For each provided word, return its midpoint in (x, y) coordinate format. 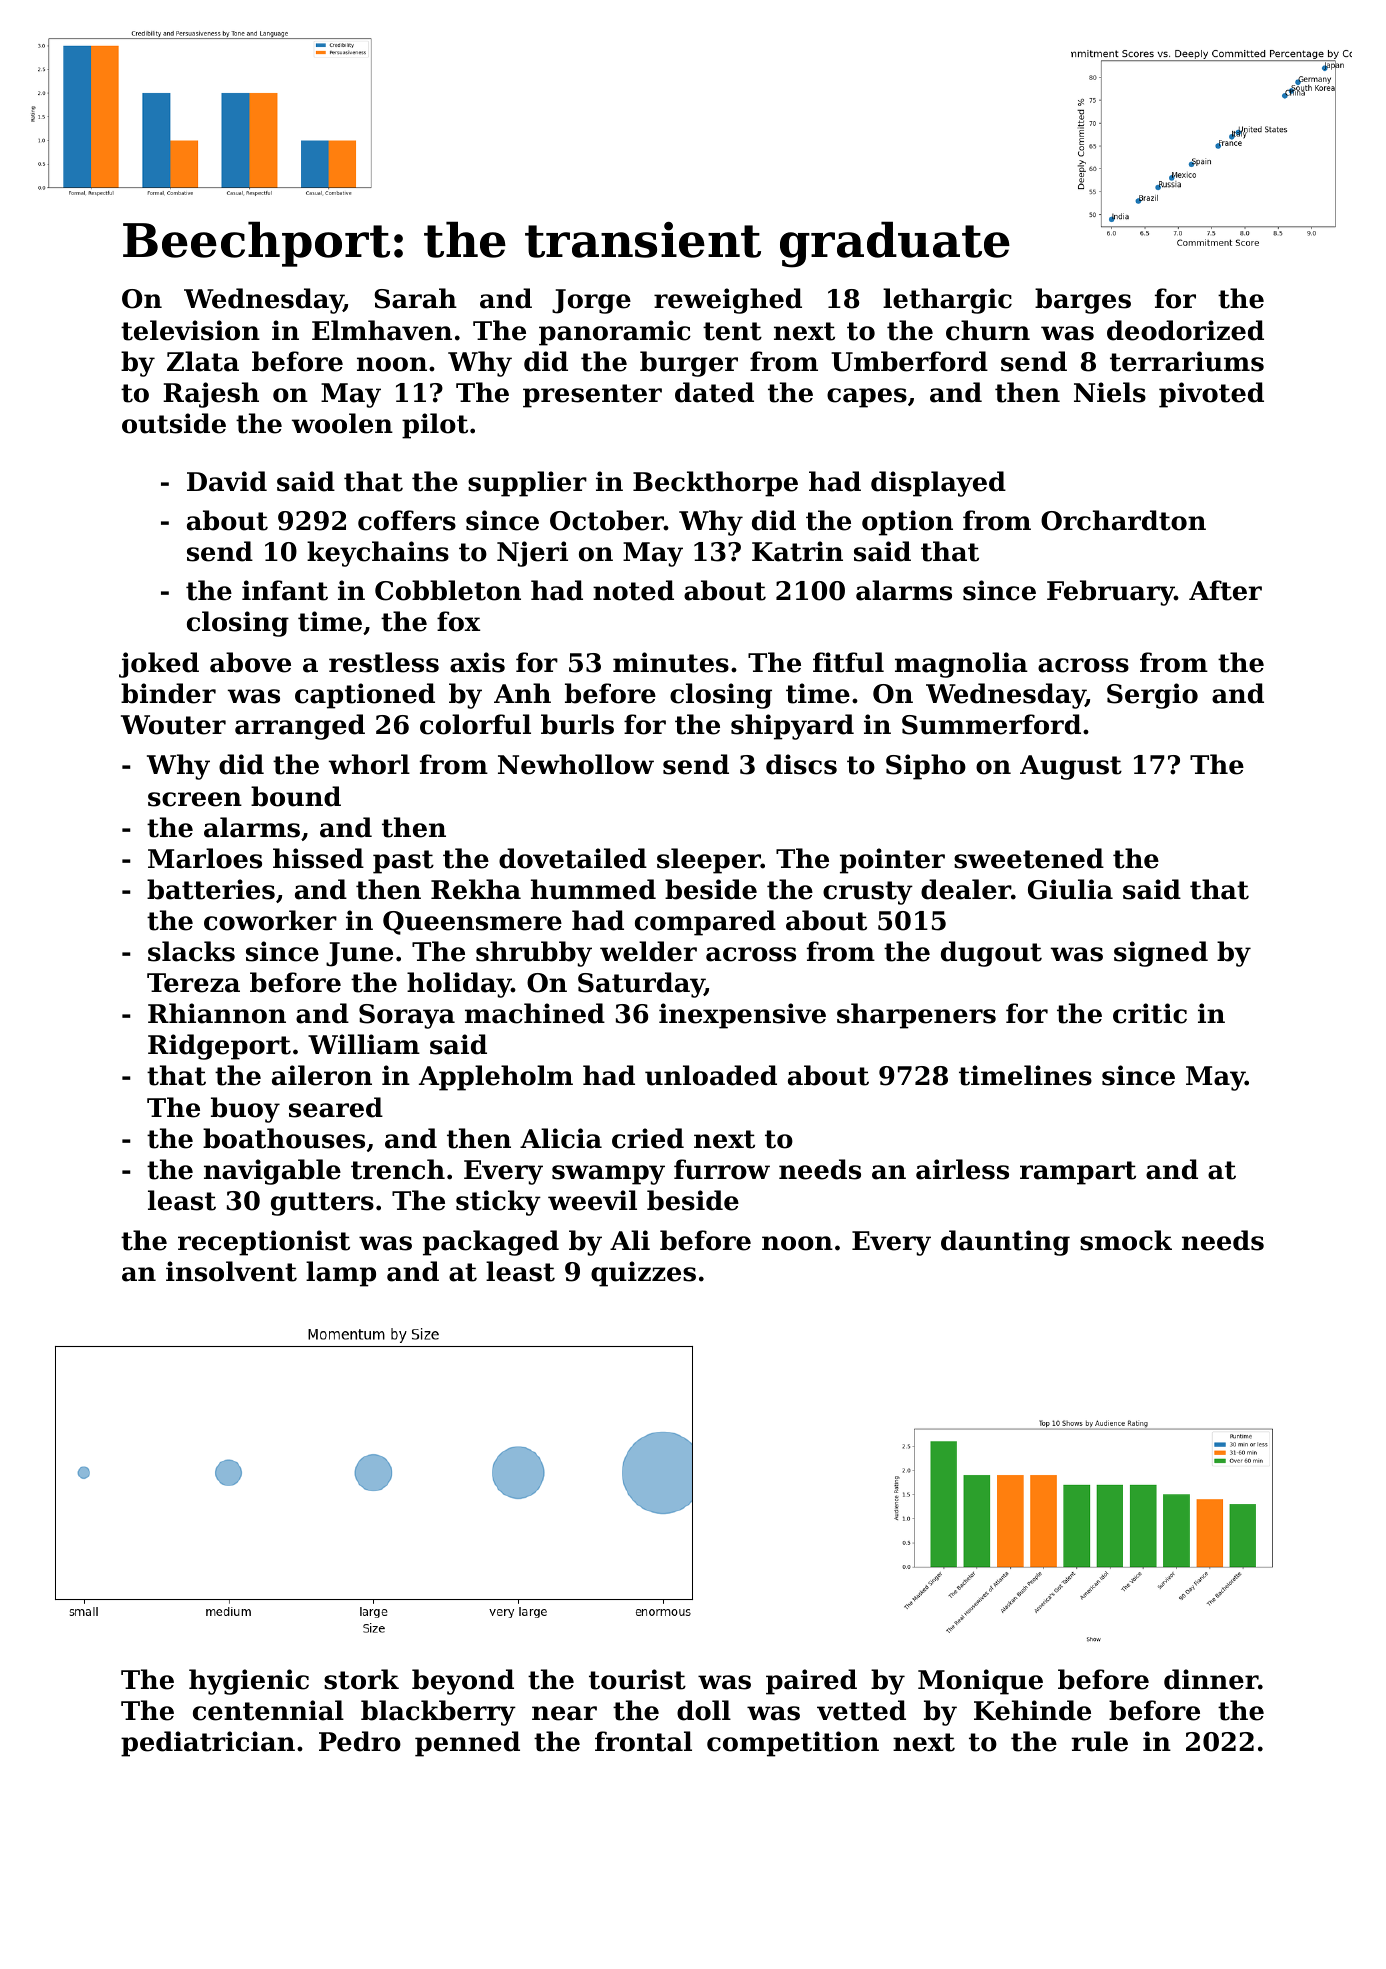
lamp (341, 1274)
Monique (980, 1682)
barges (1083, 301)
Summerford (991, 724)
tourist (637, 1679)
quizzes (643, 1274)
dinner (1211, 1679)
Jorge (591, 301)
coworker (270, 920)
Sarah (415, 298)
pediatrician (208, 1744)
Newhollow (576, 764)
